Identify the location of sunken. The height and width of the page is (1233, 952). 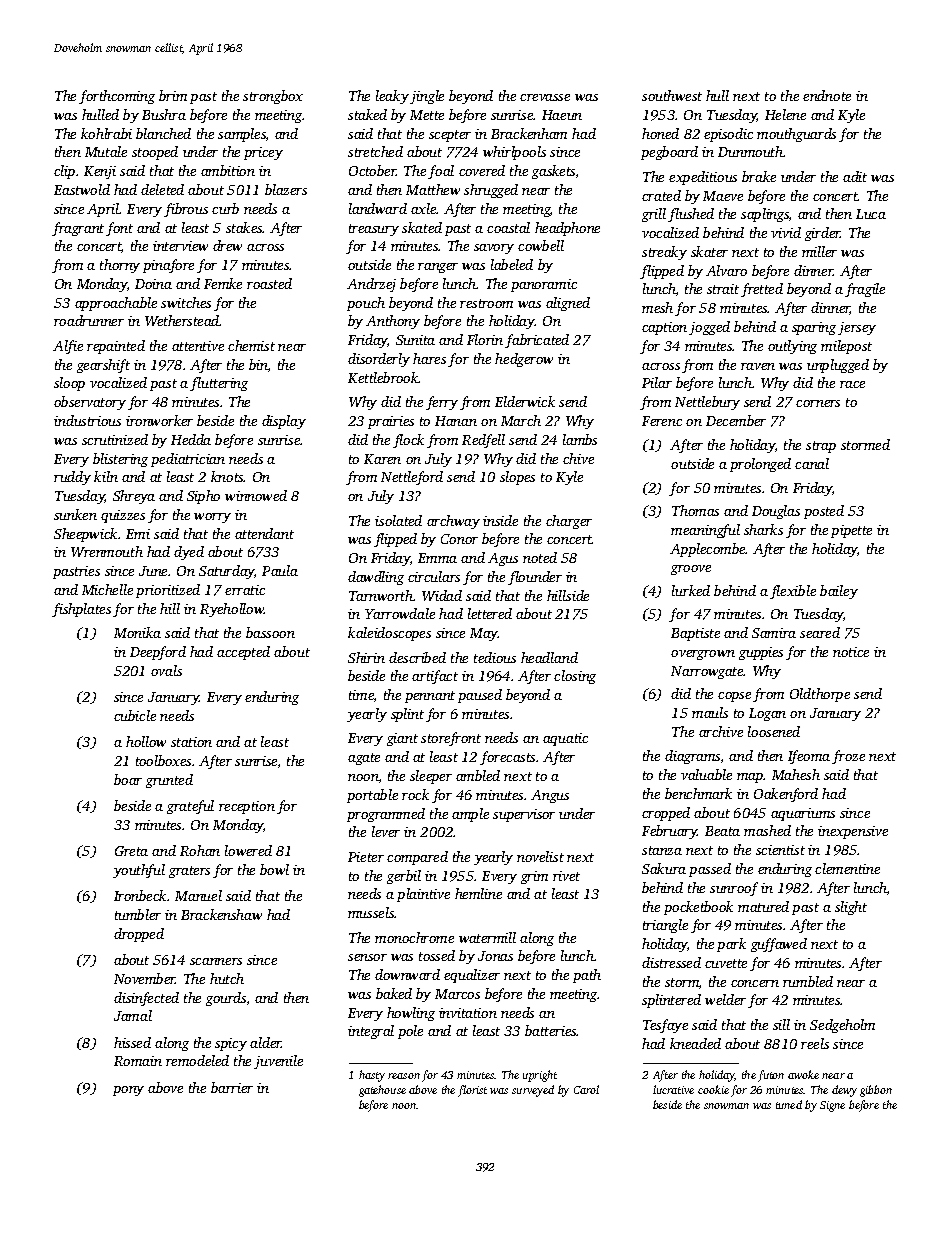
(75, 514).
